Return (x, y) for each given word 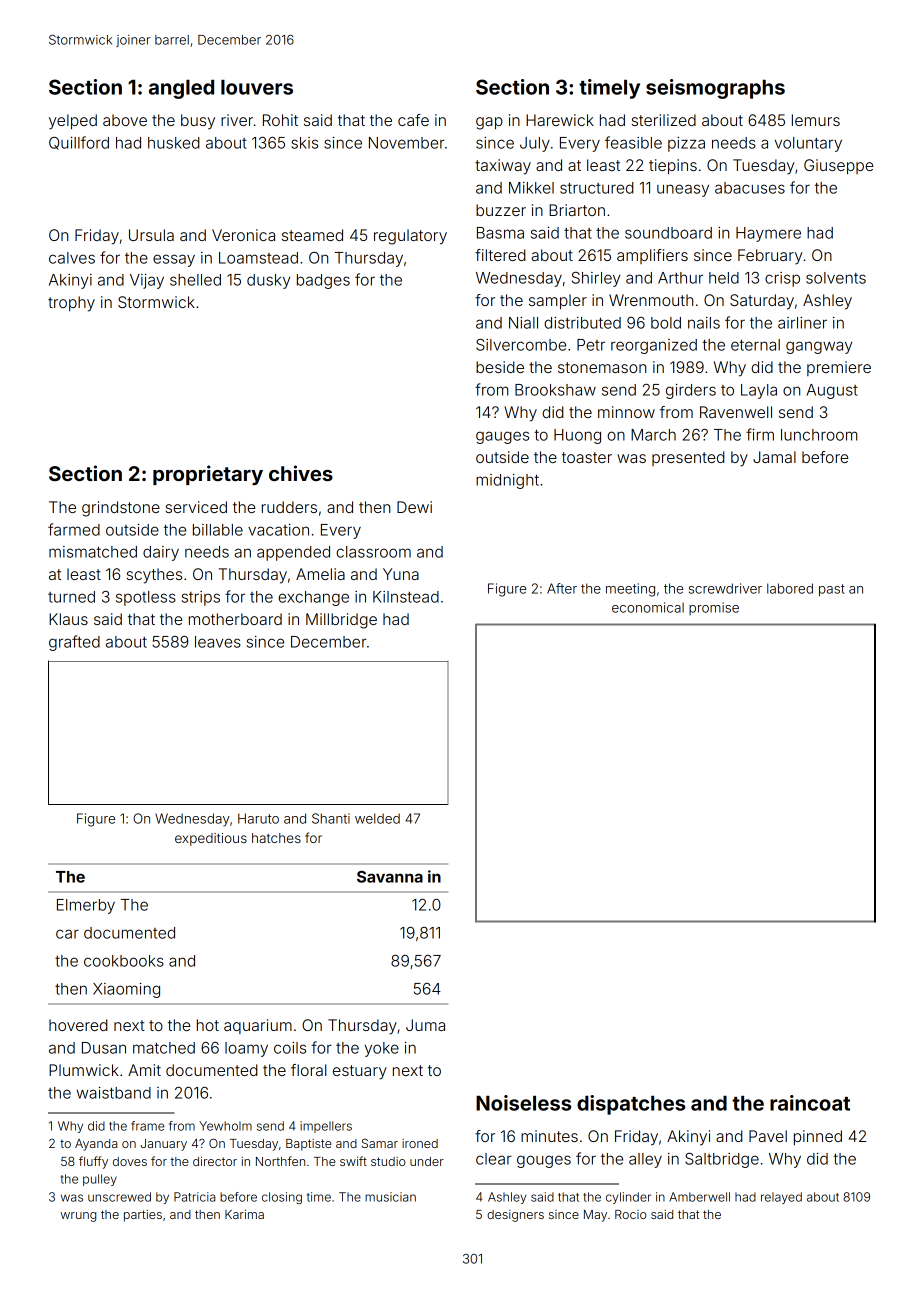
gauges (502, 437)
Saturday (762, 302)
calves (72, 258)
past (832, 590)
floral (308, 1070)
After (562, 588)
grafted (74, 643)
